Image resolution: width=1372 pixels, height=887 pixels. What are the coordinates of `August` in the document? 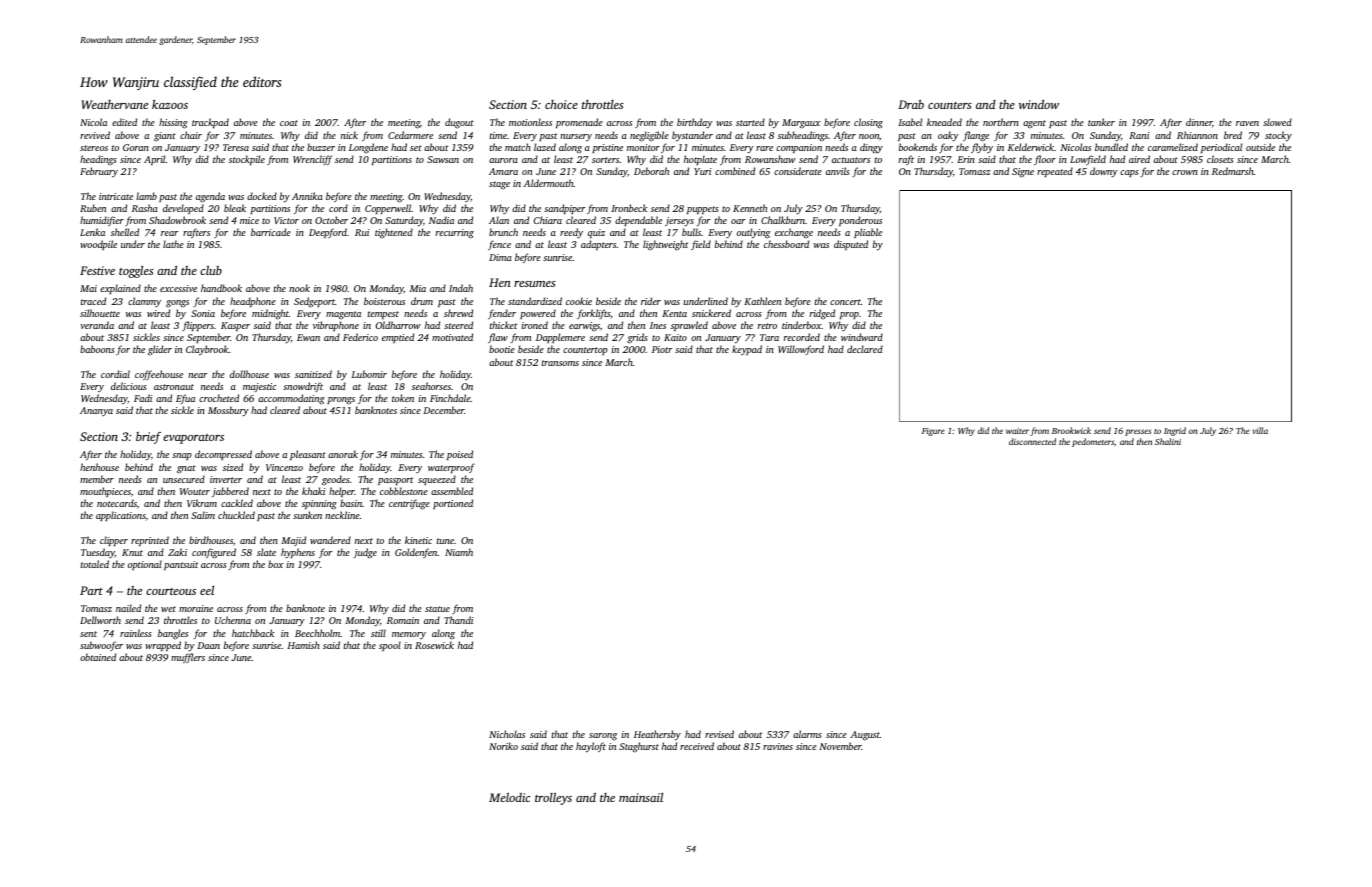 It's located at (865, 735).
